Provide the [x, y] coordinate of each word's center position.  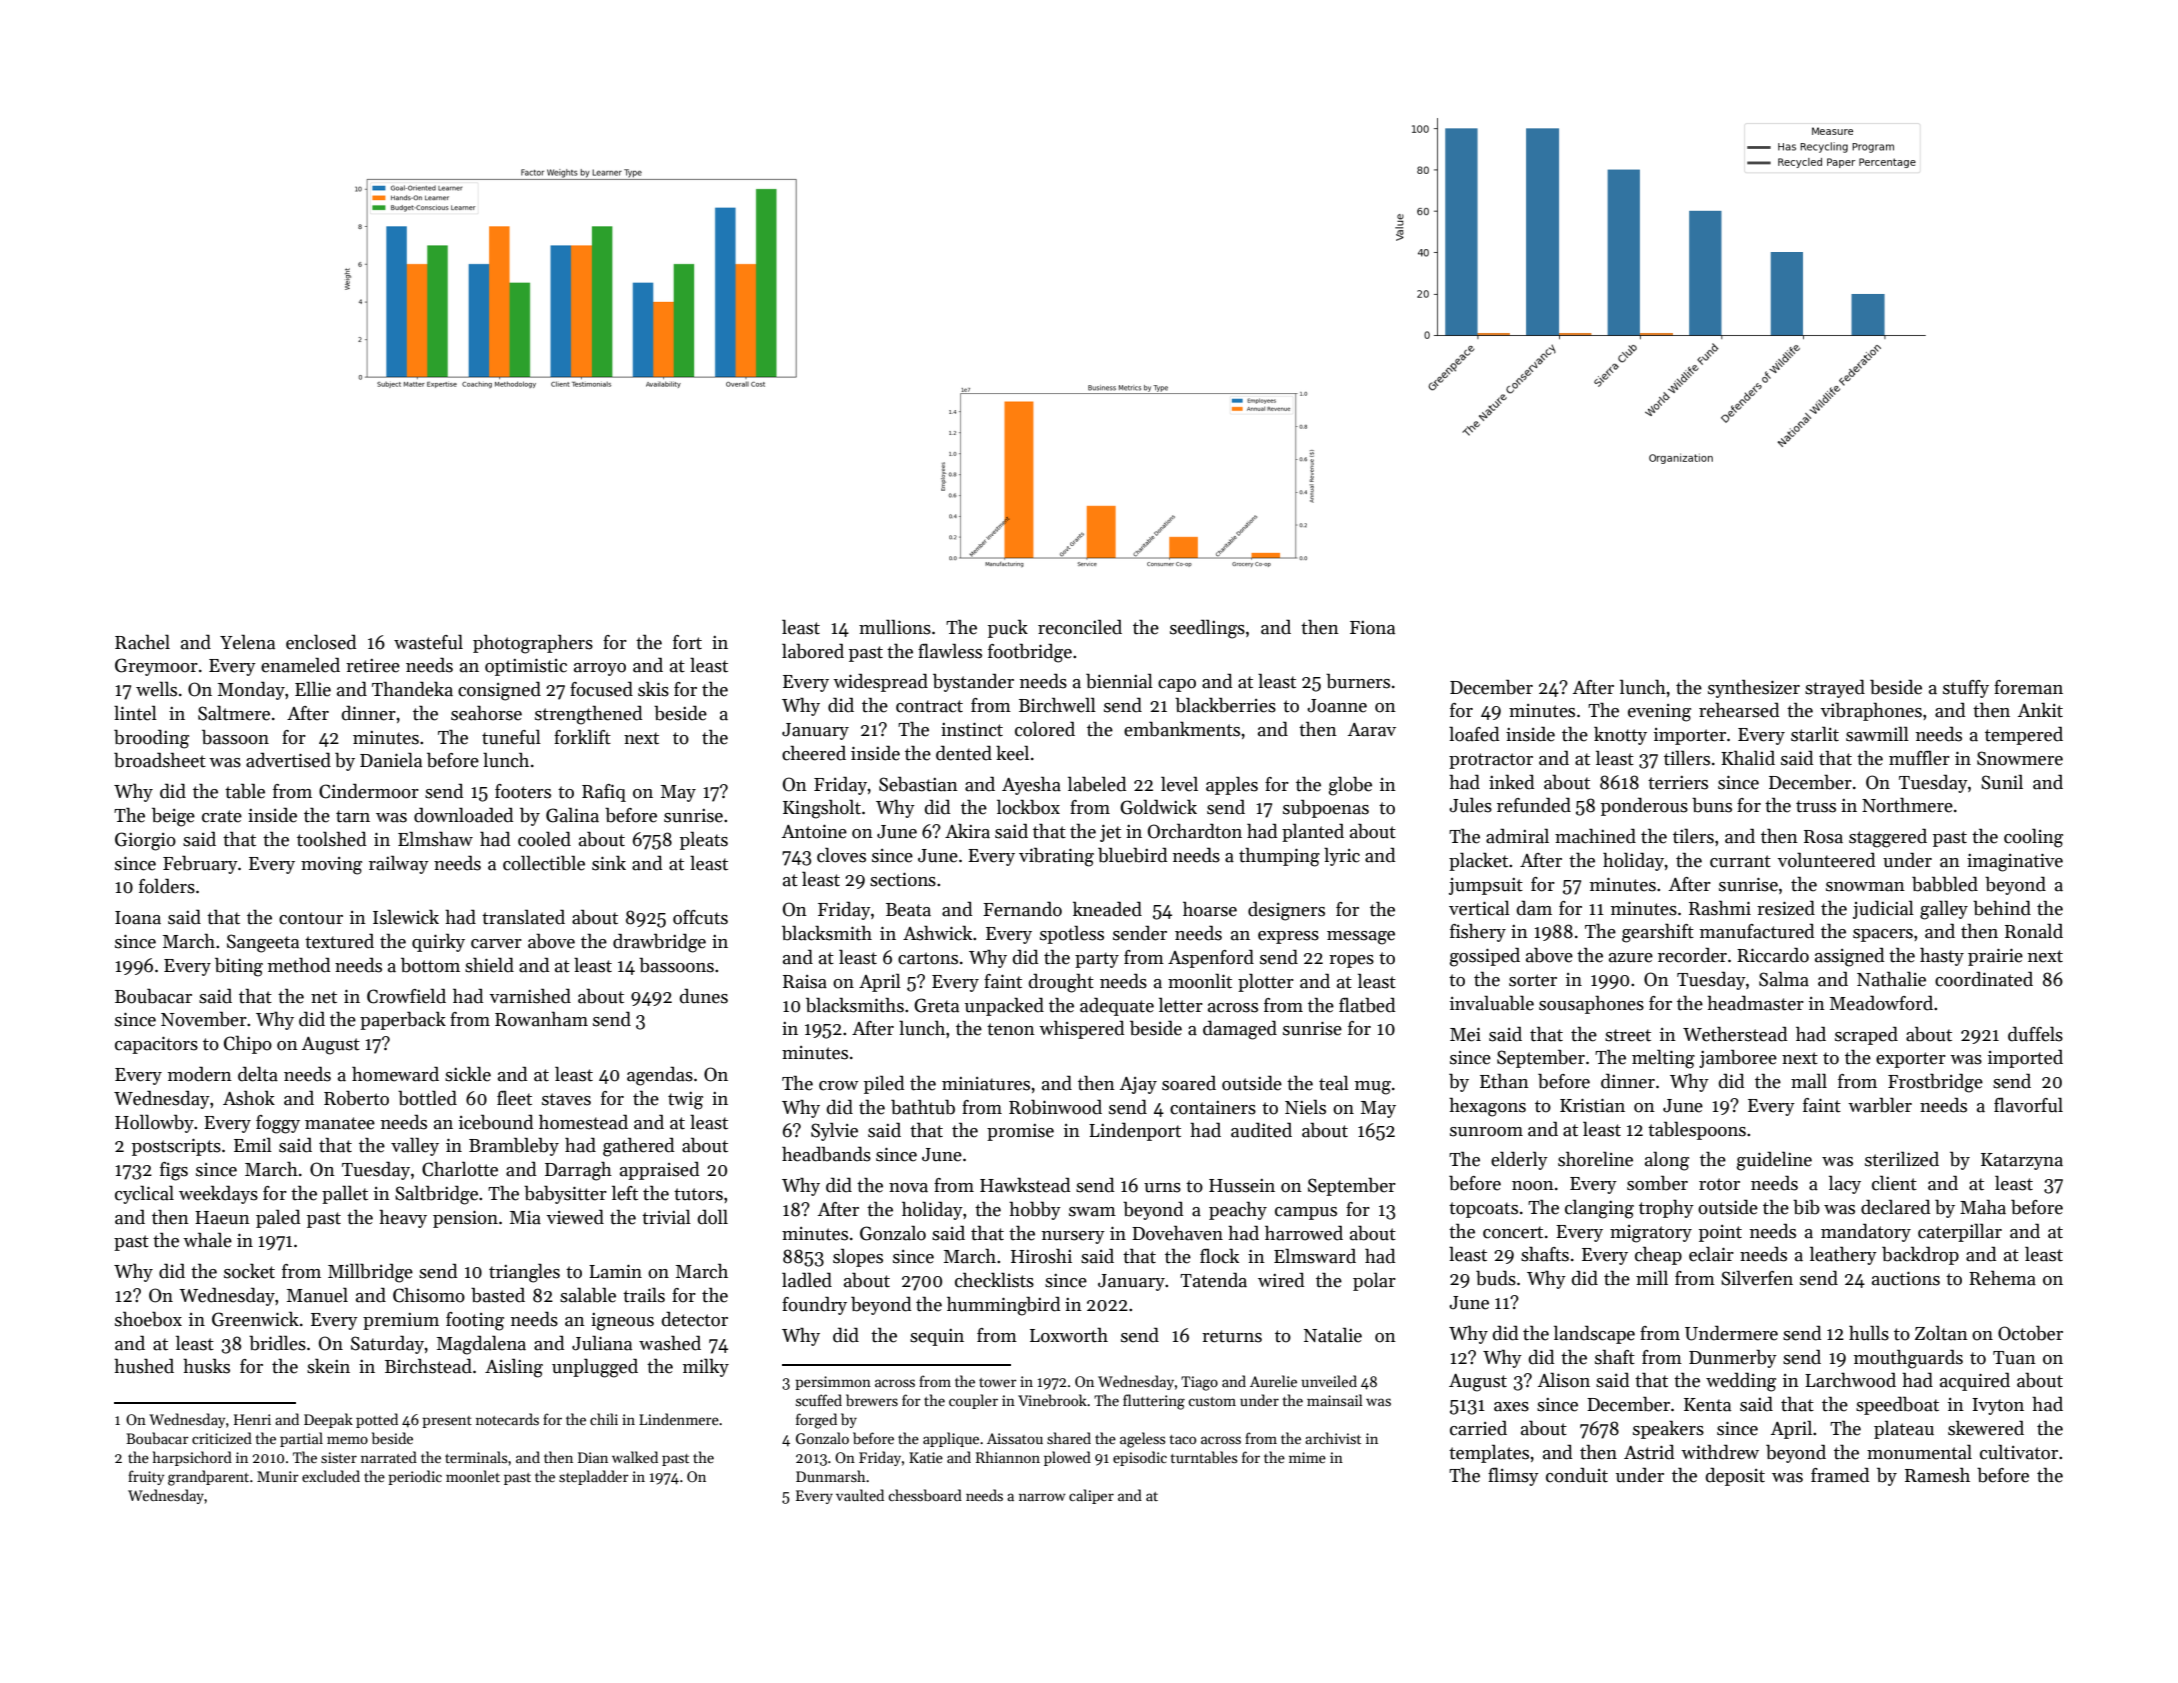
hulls [1869, 1333]
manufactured [1757, 931]
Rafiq [604, 793]
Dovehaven [1177, 1233]
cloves [841, 855]
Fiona [1372, 628]
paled [278, 1218]
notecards [507, 1419]
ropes [1351, 961]
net [324, 997]
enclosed [321, 642]
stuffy [1966, 689]
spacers [1883, 935]
